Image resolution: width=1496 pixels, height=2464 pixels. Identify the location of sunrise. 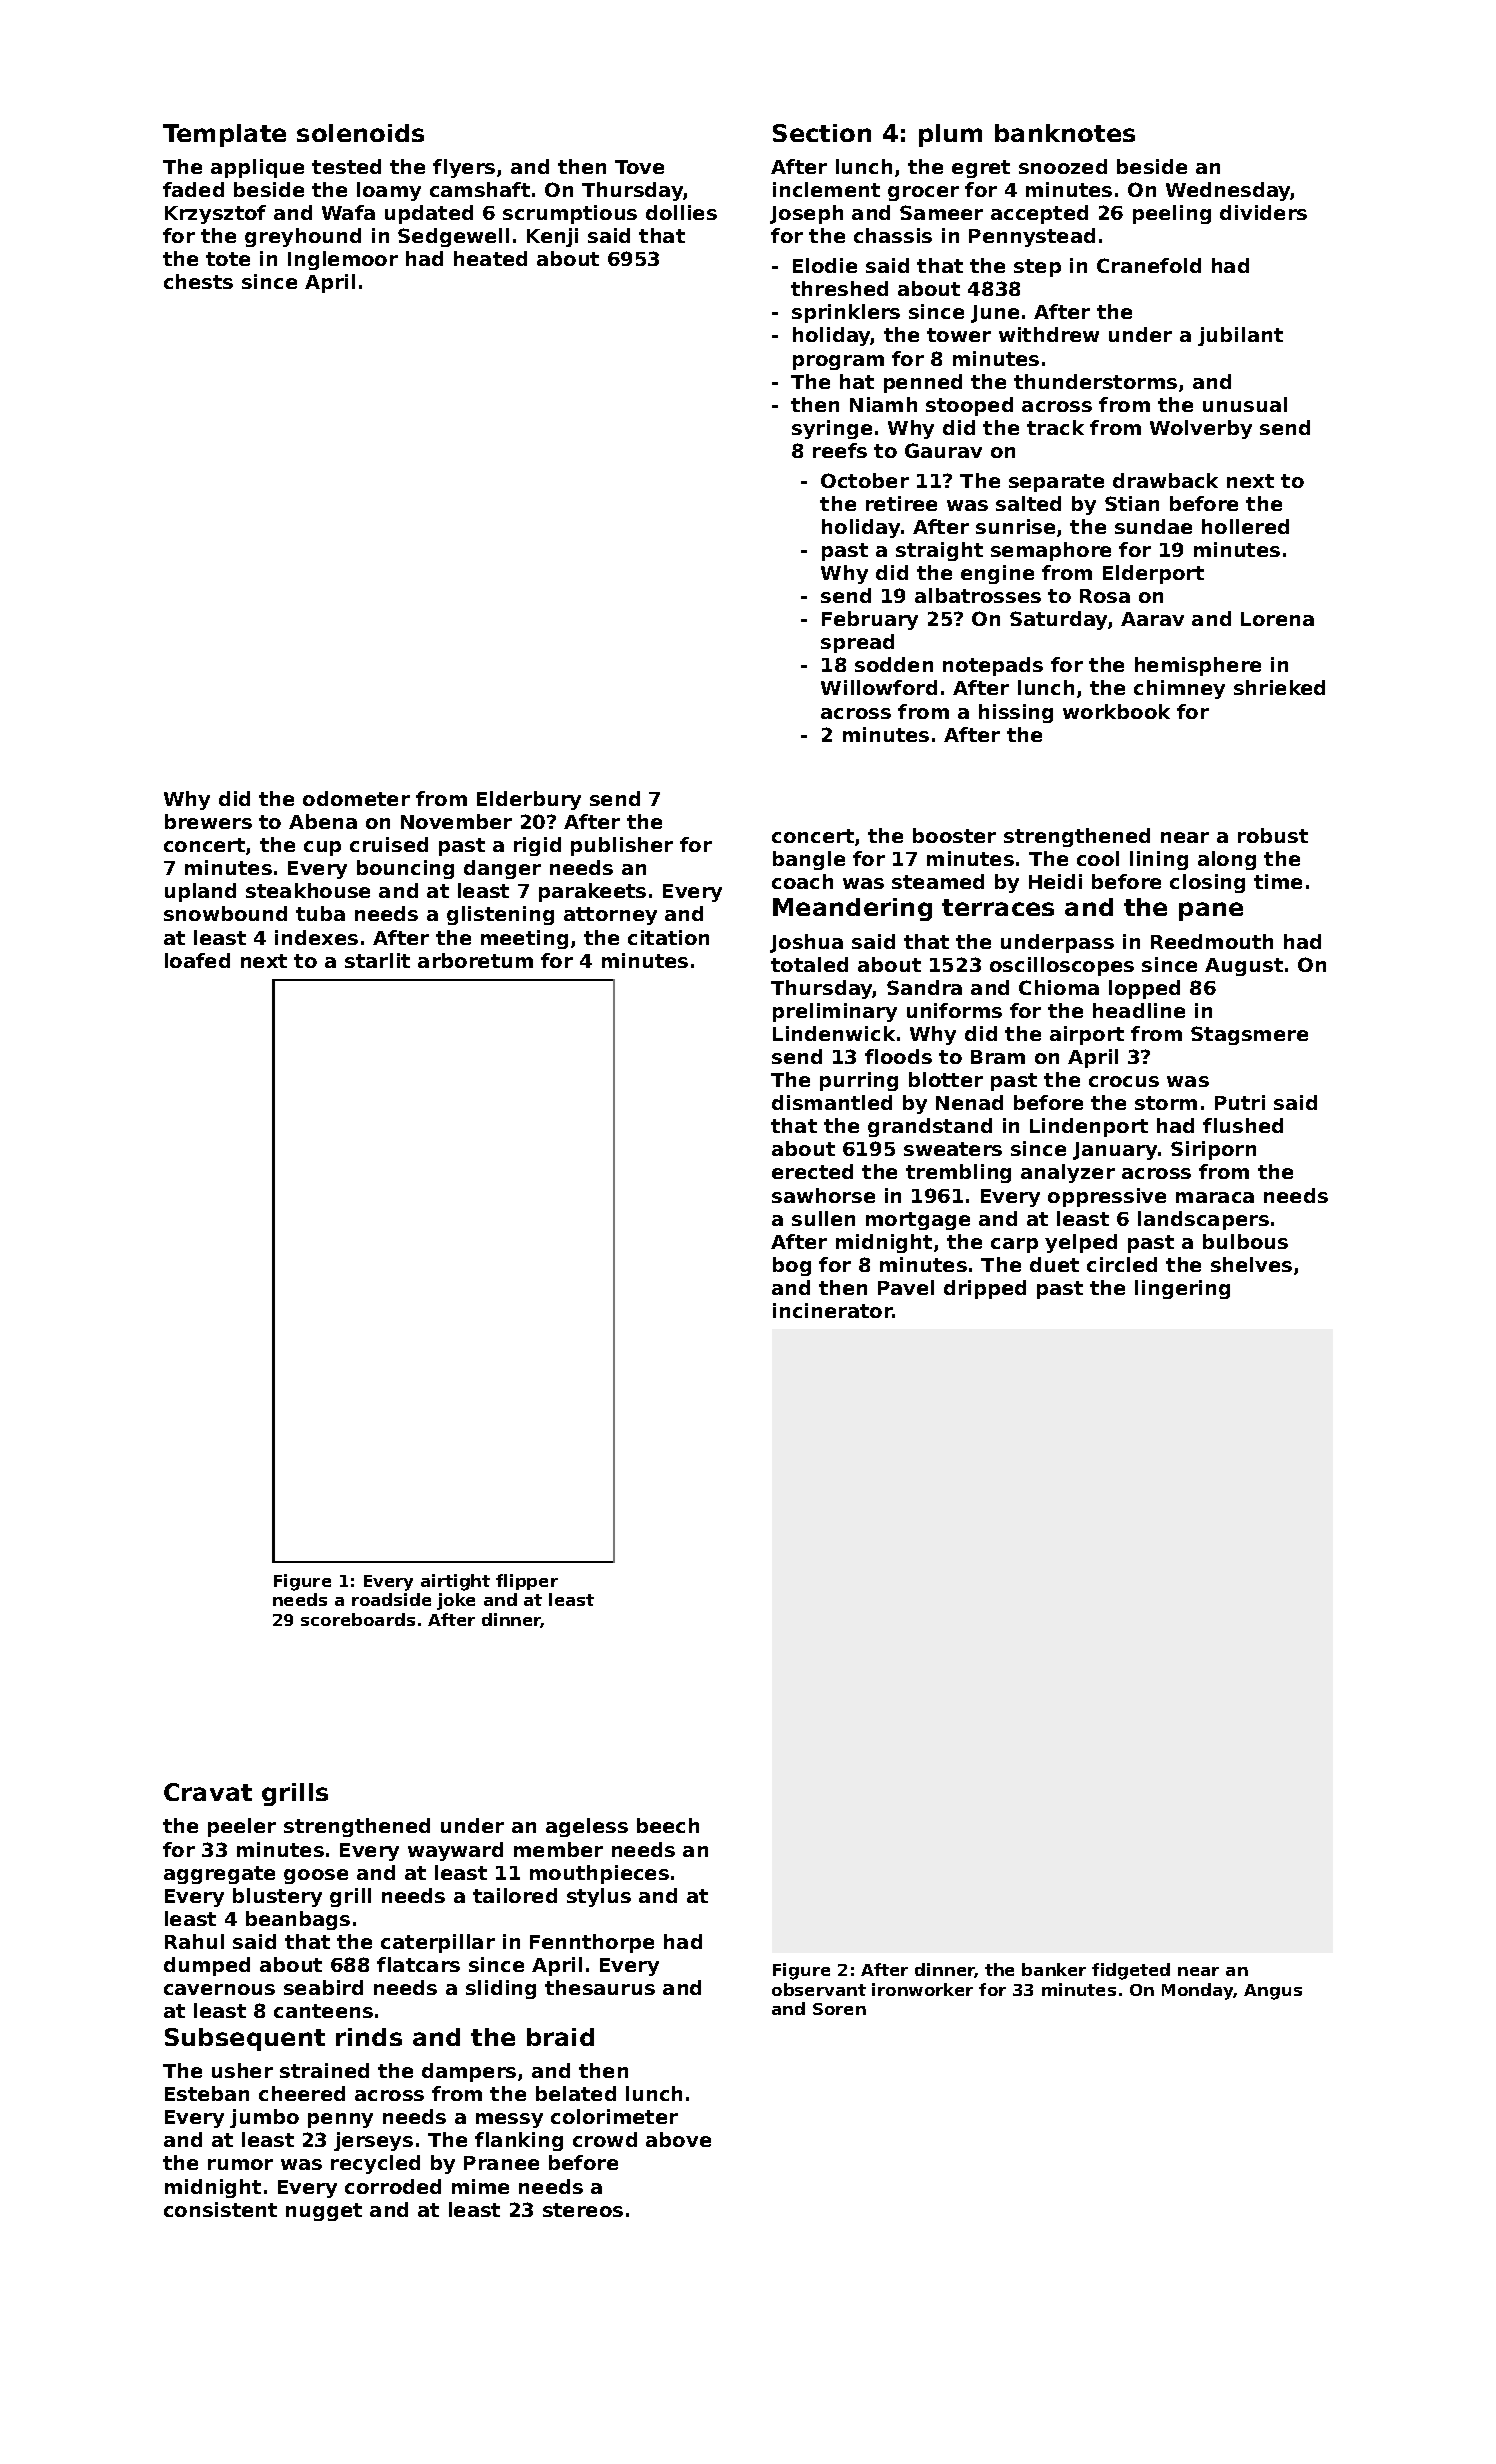
(1015, 526).
